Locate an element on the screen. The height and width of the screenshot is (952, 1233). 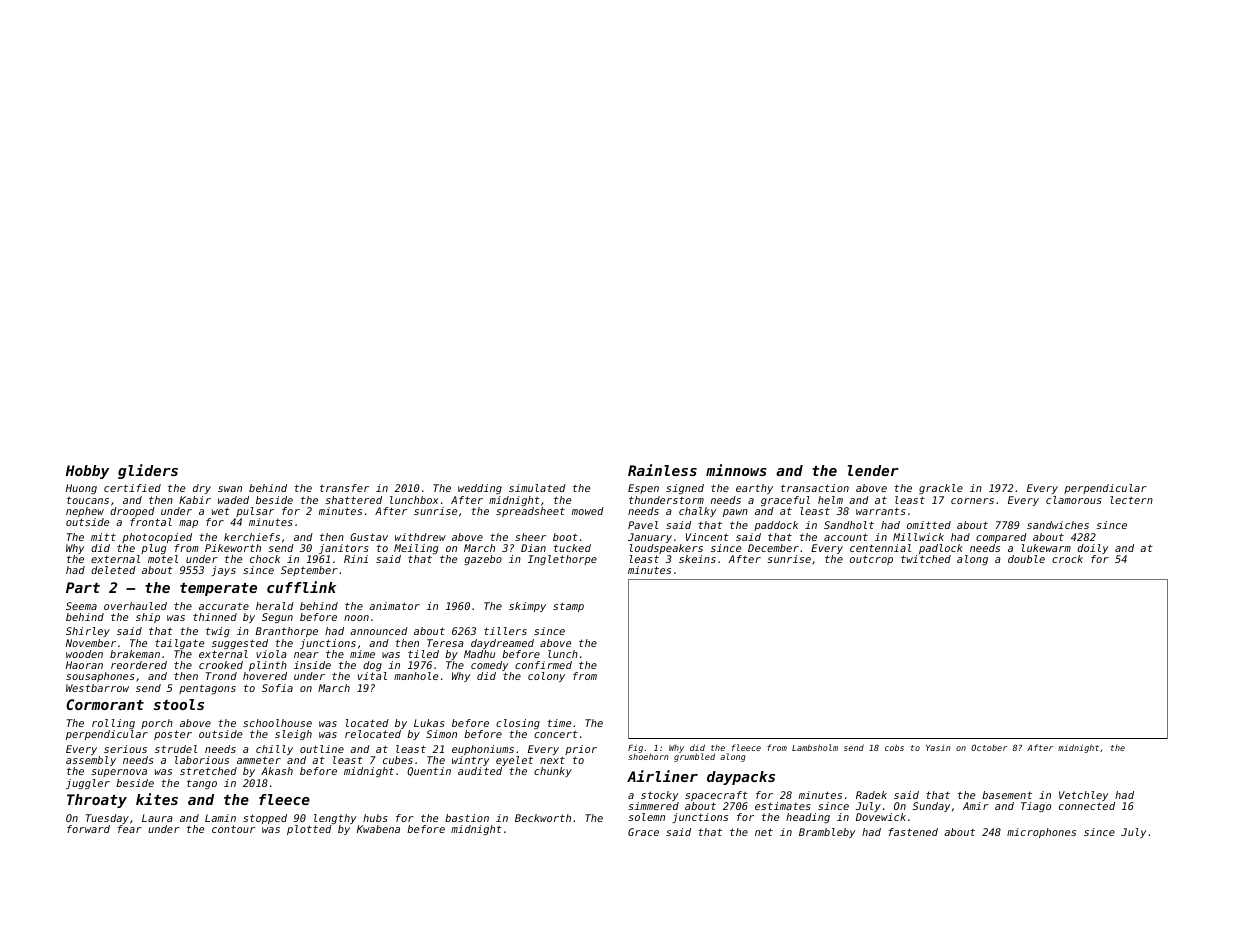
noon is located at coordinates (356, 618).
